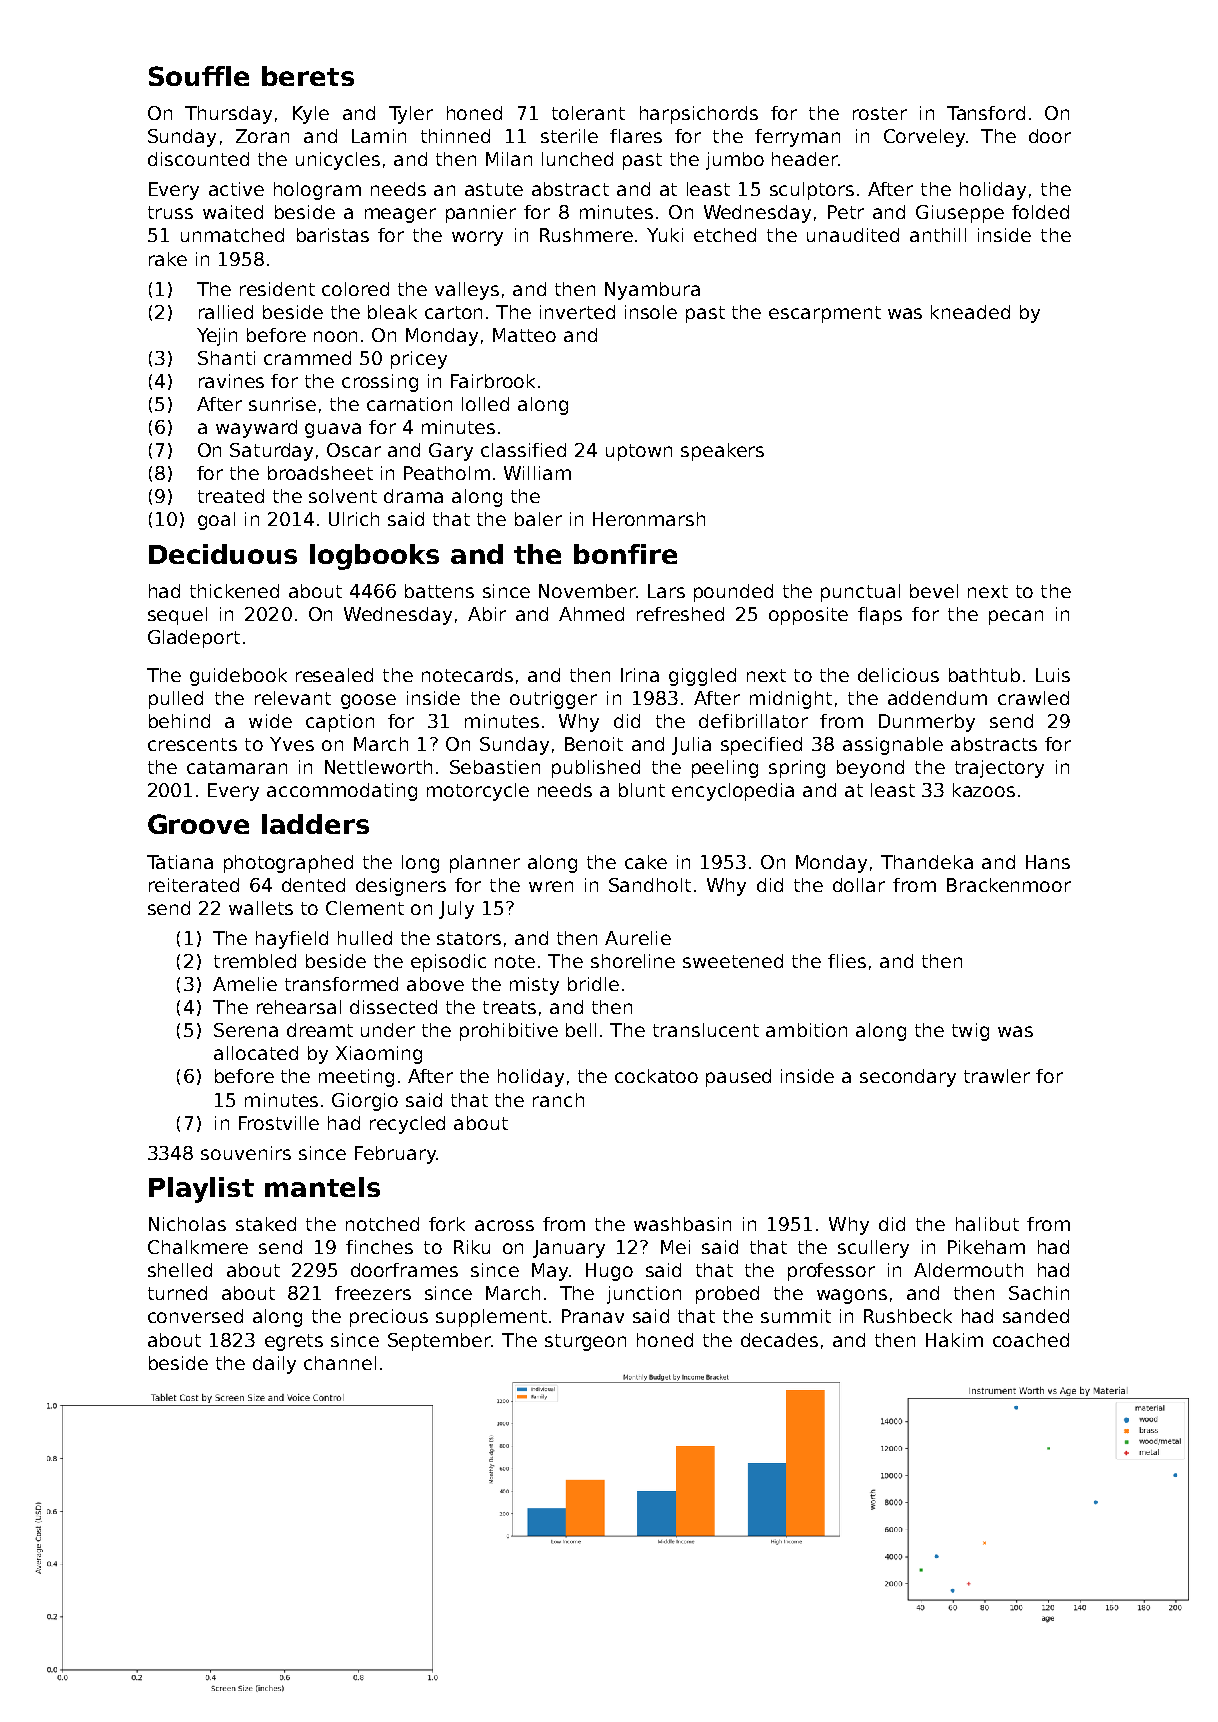 The height and width of the page is (1722, 1218). What do you see at coordinates (491, 1318) in the page?
I see `supplement` at bounding box center [491, 1318].
